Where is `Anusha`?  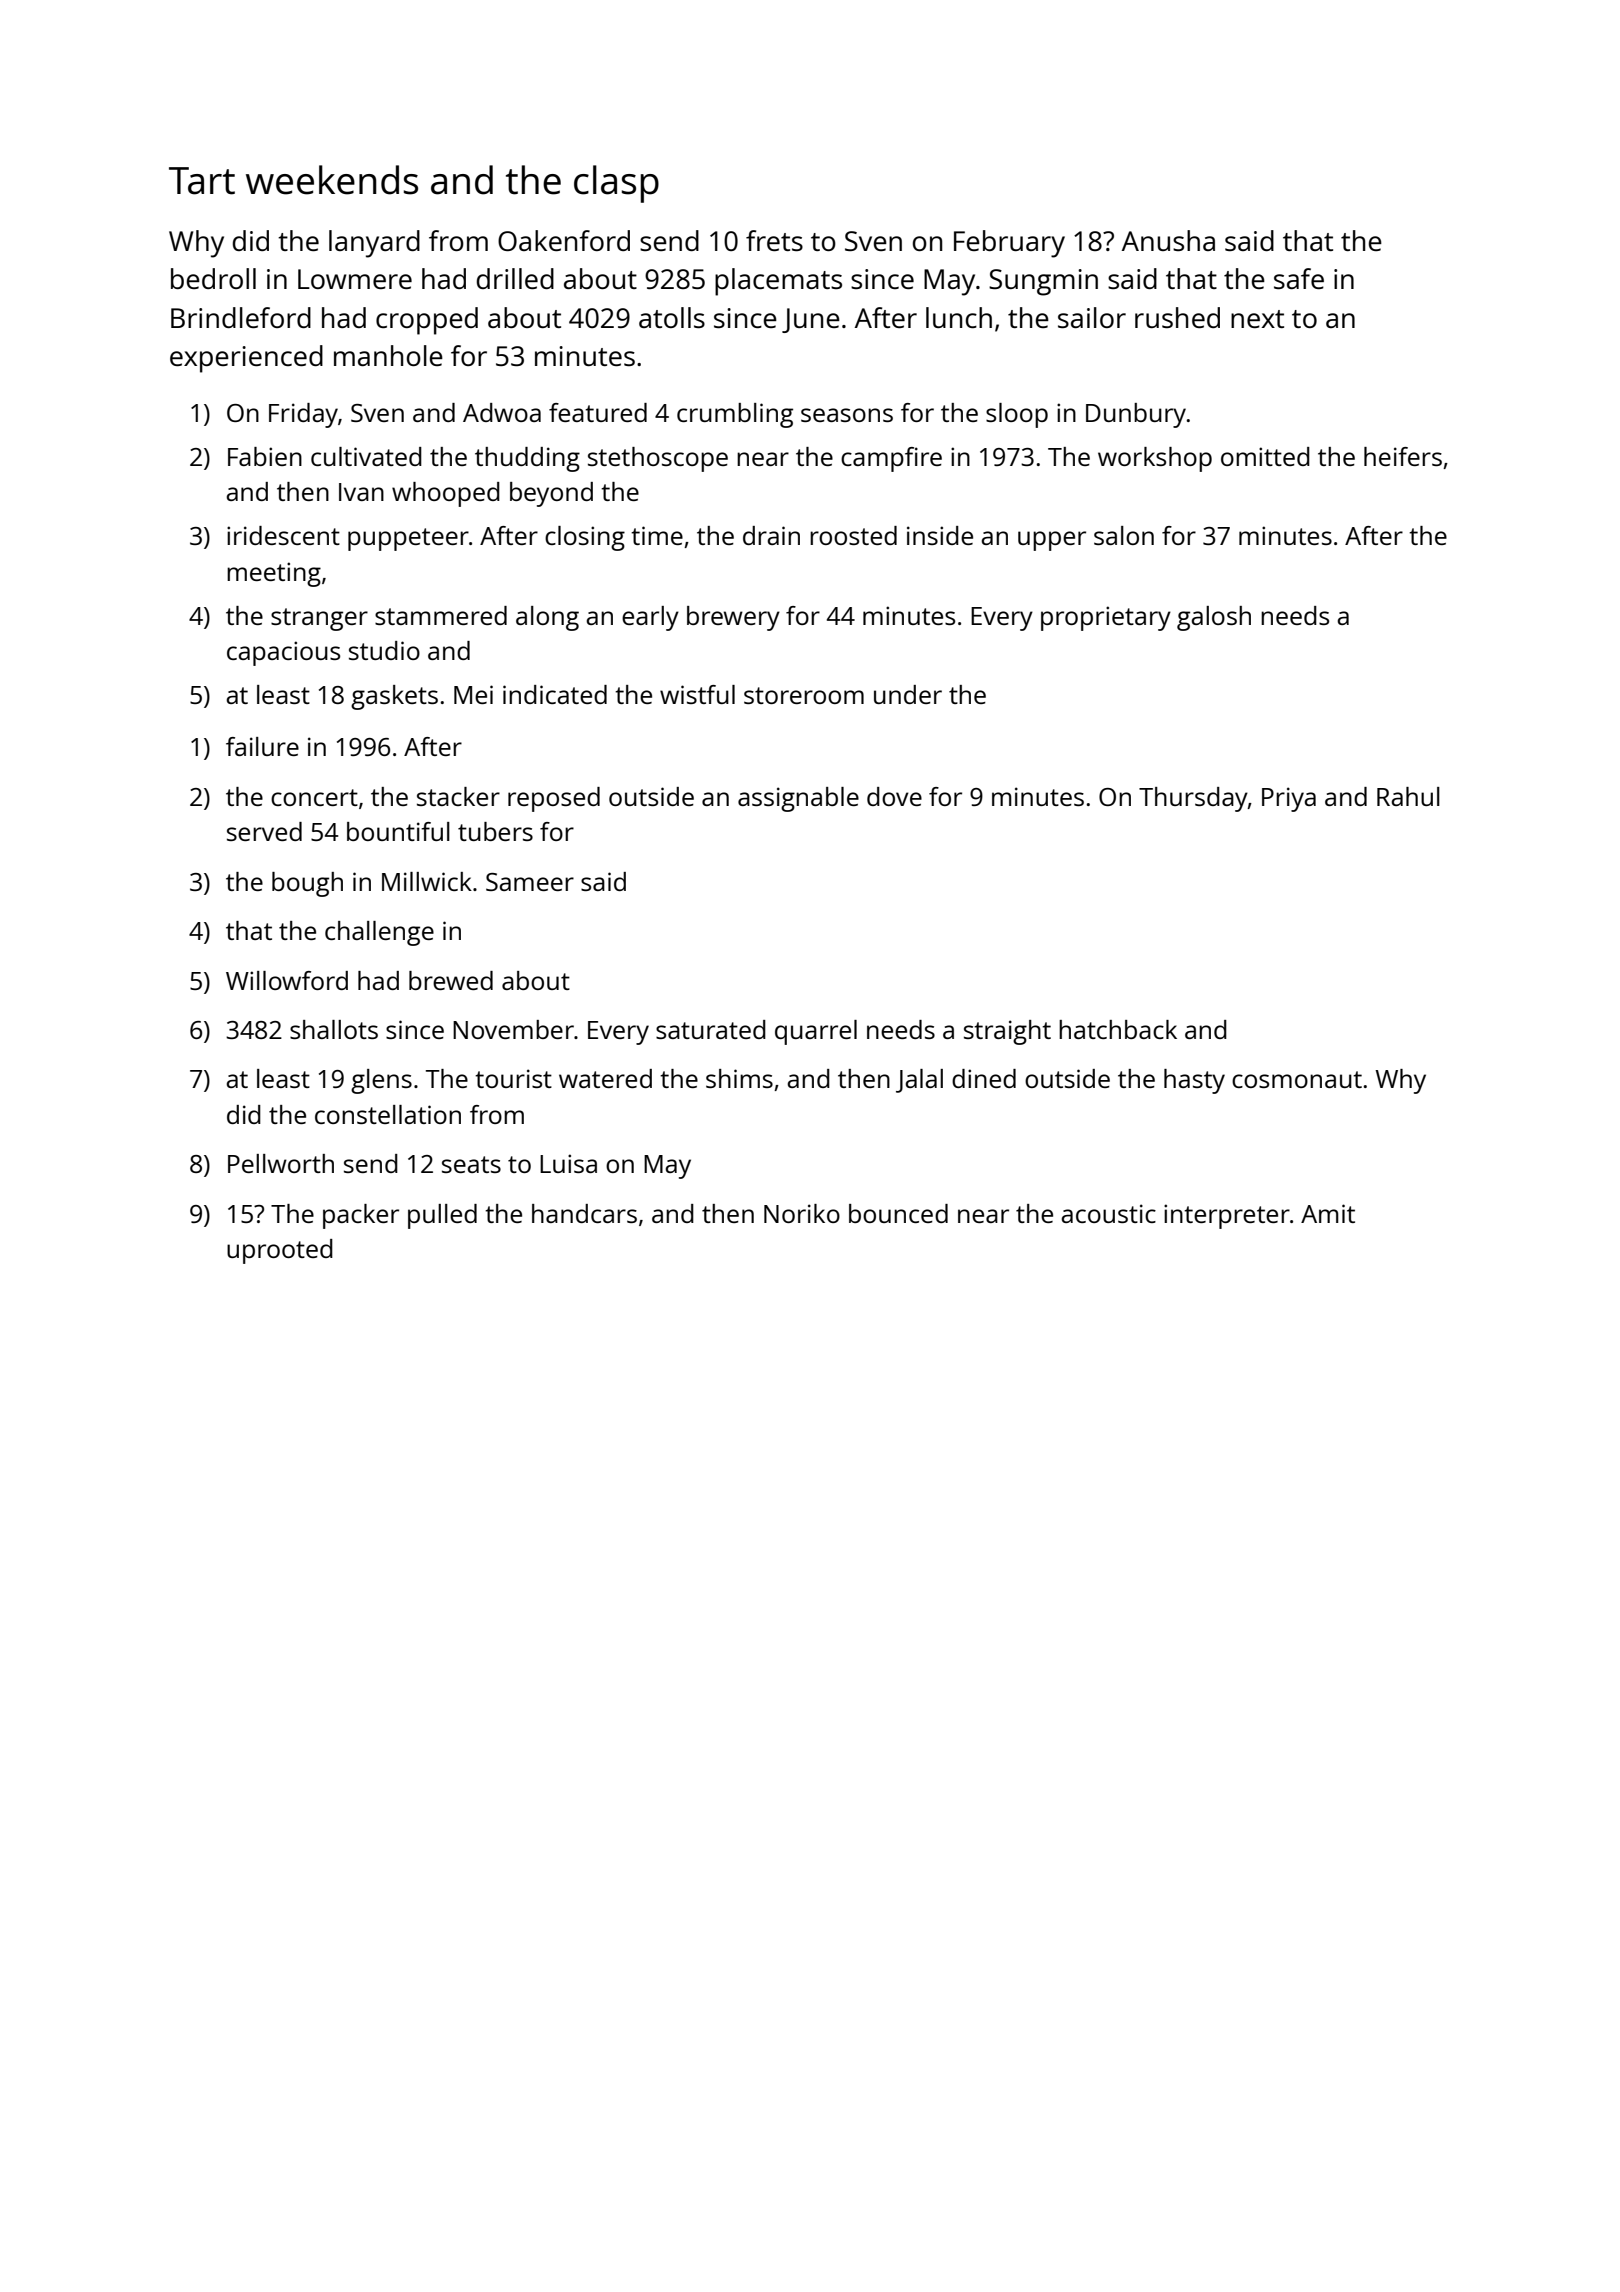 Anusha is located at coordinates (1168, 240).
